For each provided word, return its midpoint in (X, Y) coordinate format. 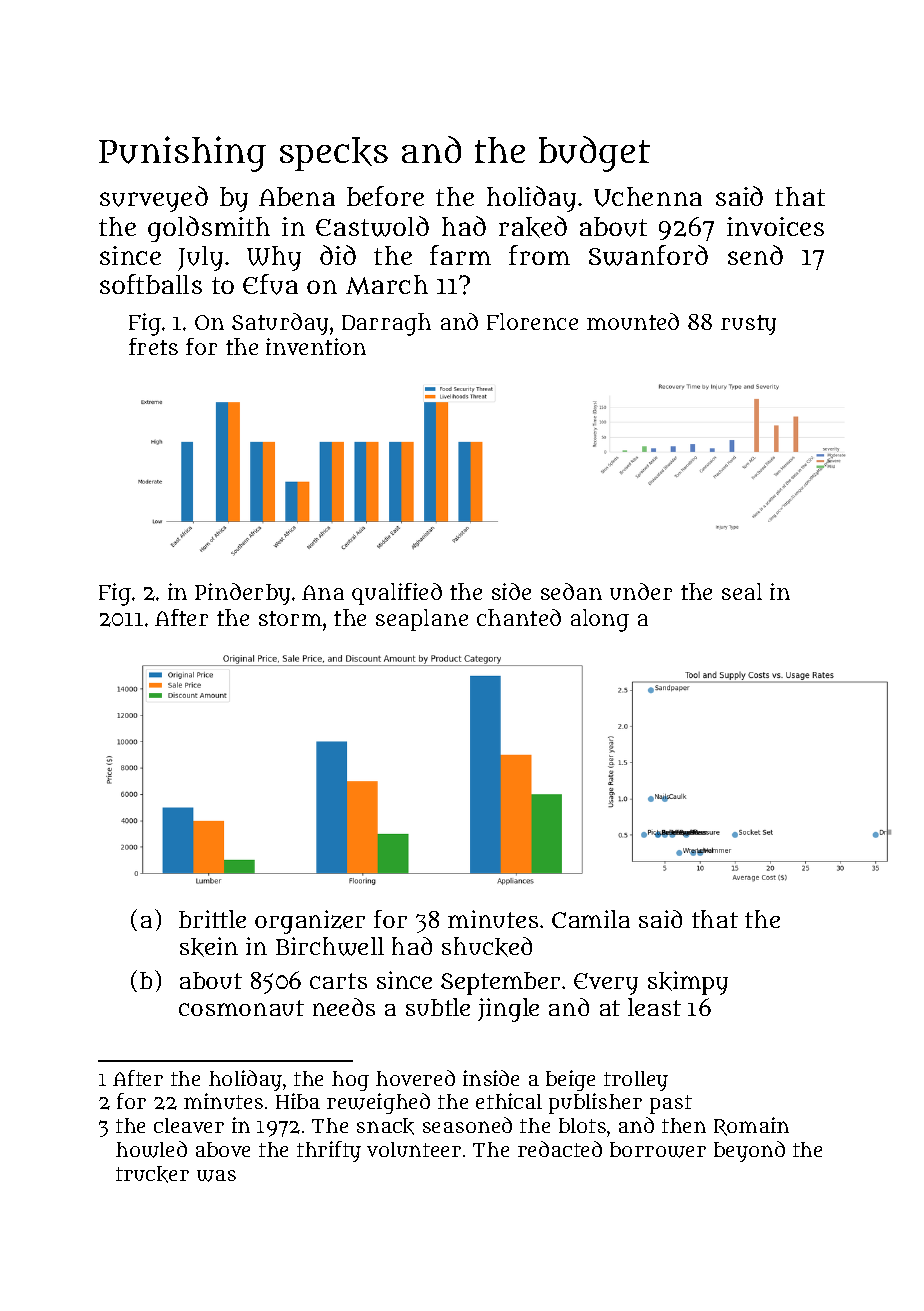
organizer (310, 922)
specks (334, 154)
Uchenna (648, 197)
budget (594, 154)
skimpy (688, 983)
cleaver (189, 1125)
